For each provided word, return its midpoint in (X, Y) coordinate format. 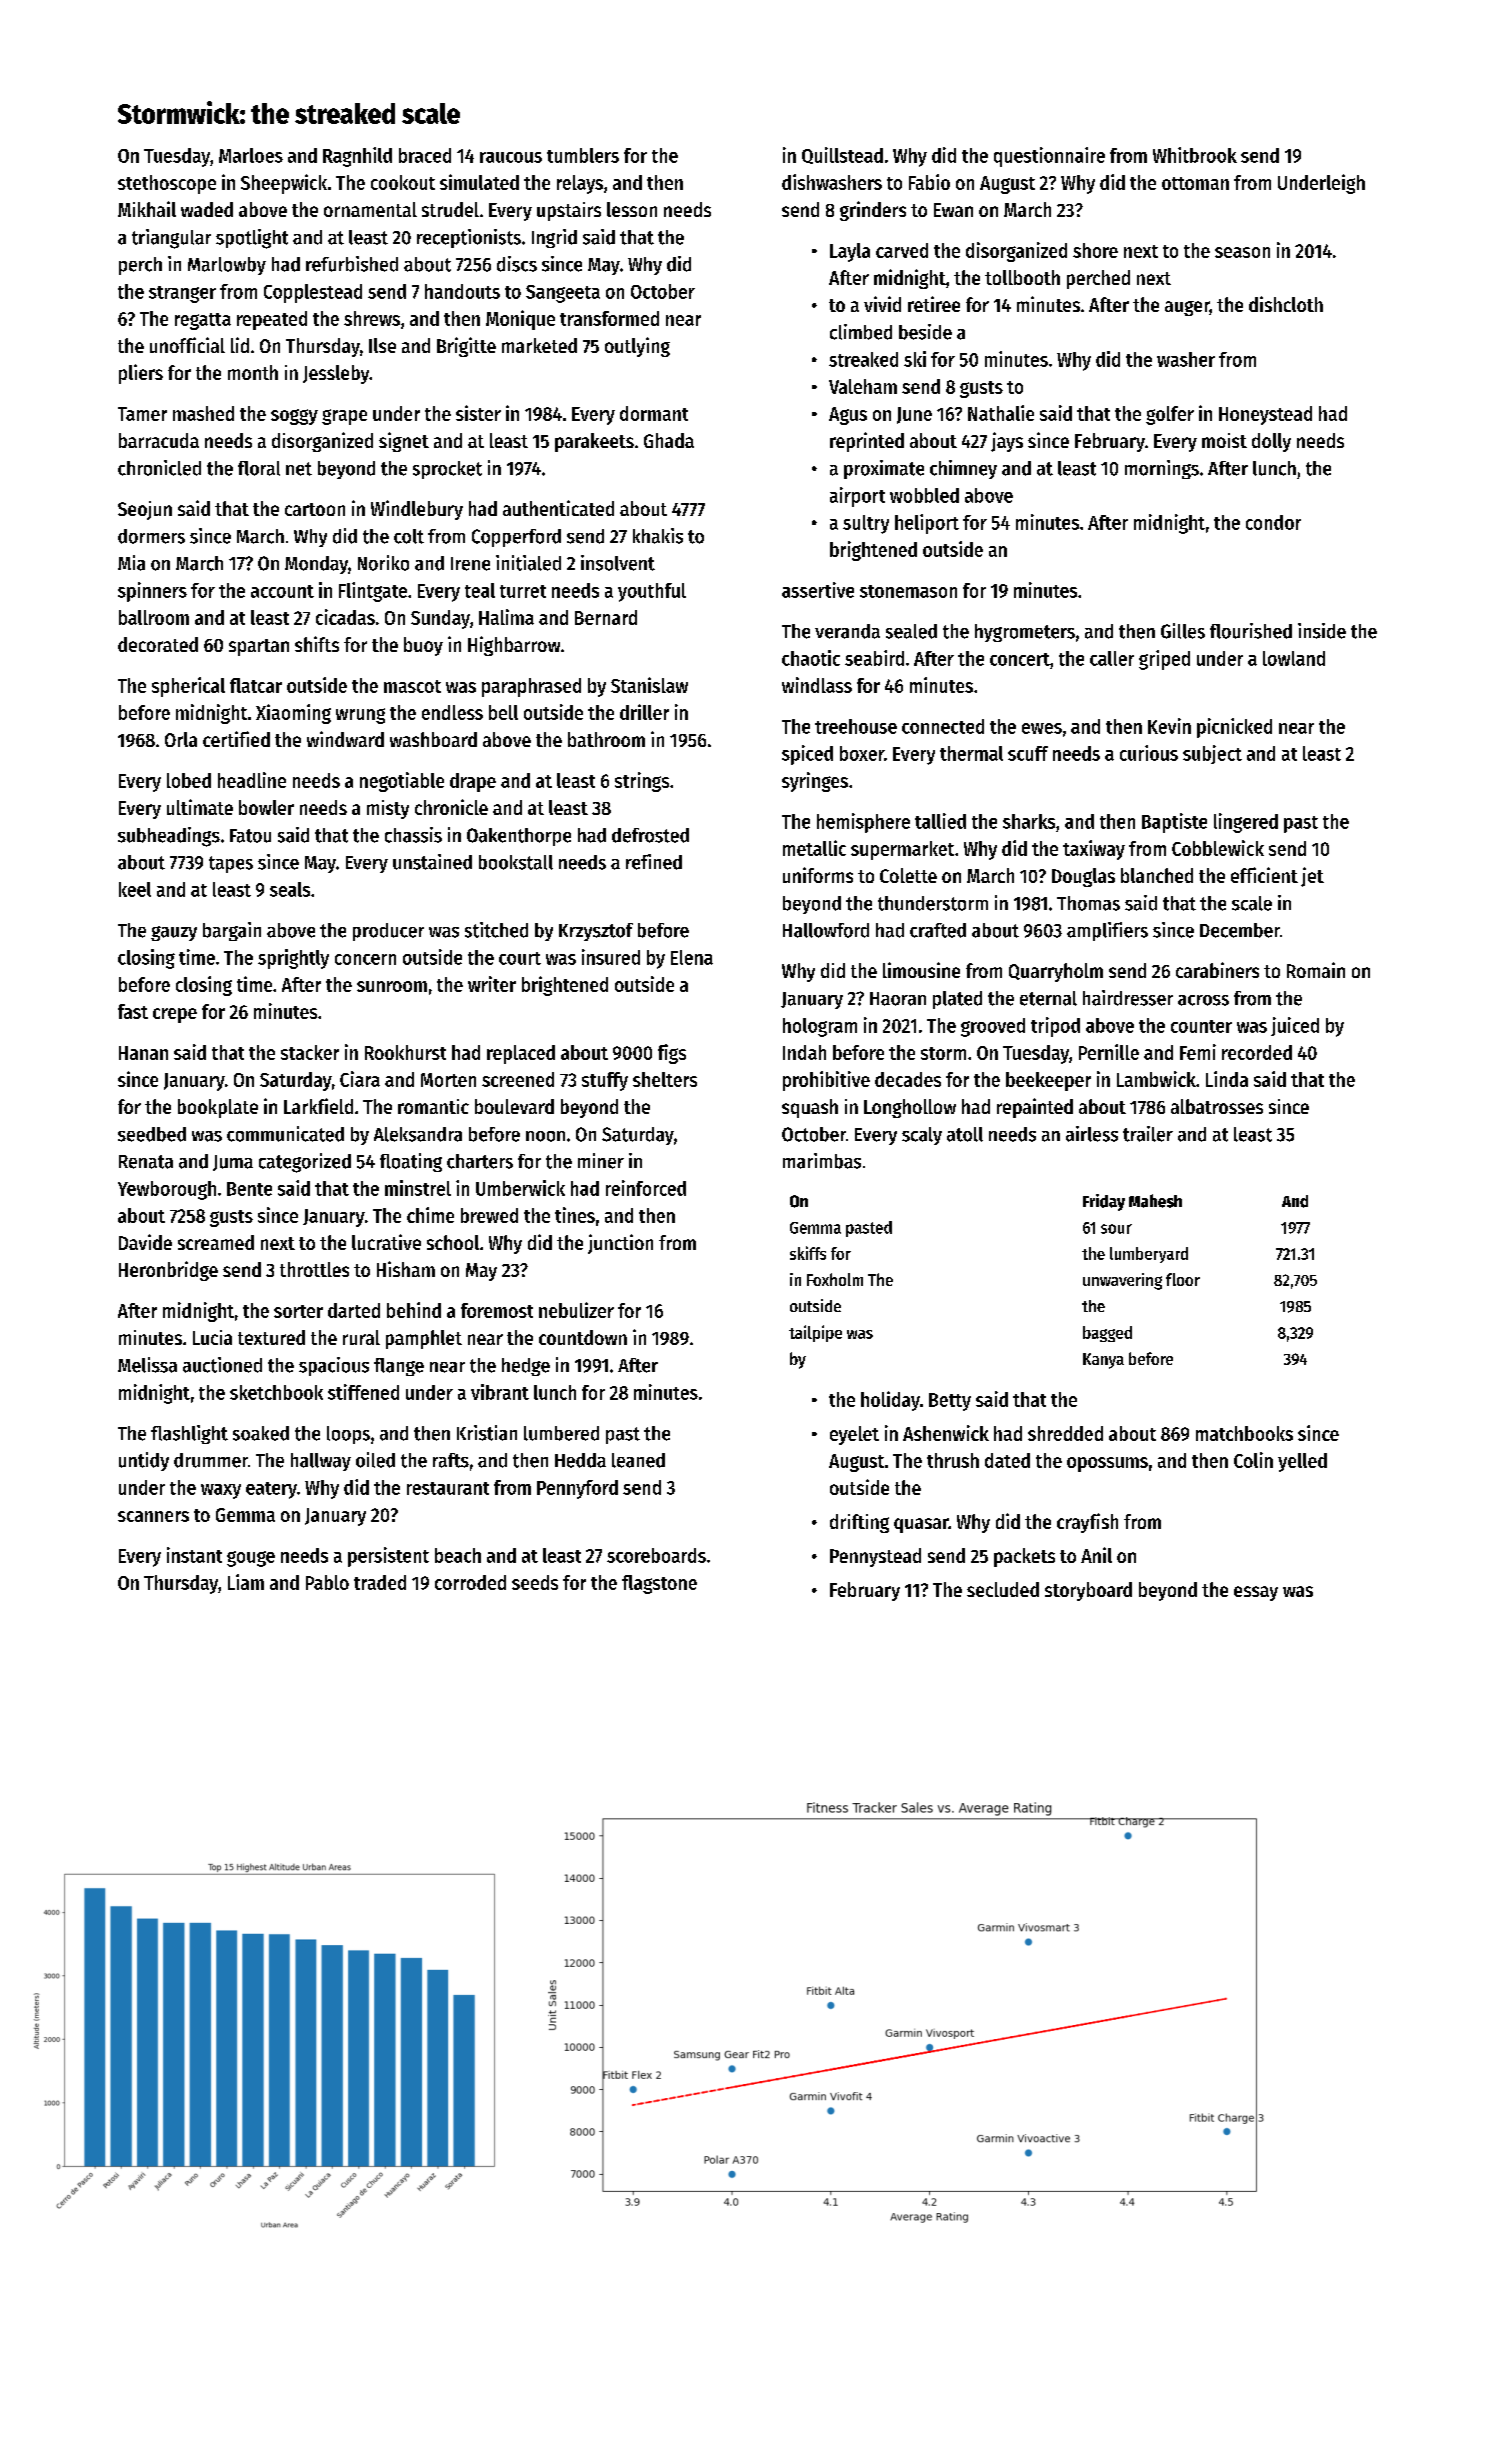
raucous (511, 157)
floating (411, 1162)
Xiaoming (293, 714)
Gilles (1183, 631)
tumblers (583, 155)
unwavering (1122, 1281)
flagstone (659, 1584)
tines (575, 1215)
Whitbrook (1195, 155)
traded (380, 1582)
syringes (815, 782)
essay (1256, 1593)
